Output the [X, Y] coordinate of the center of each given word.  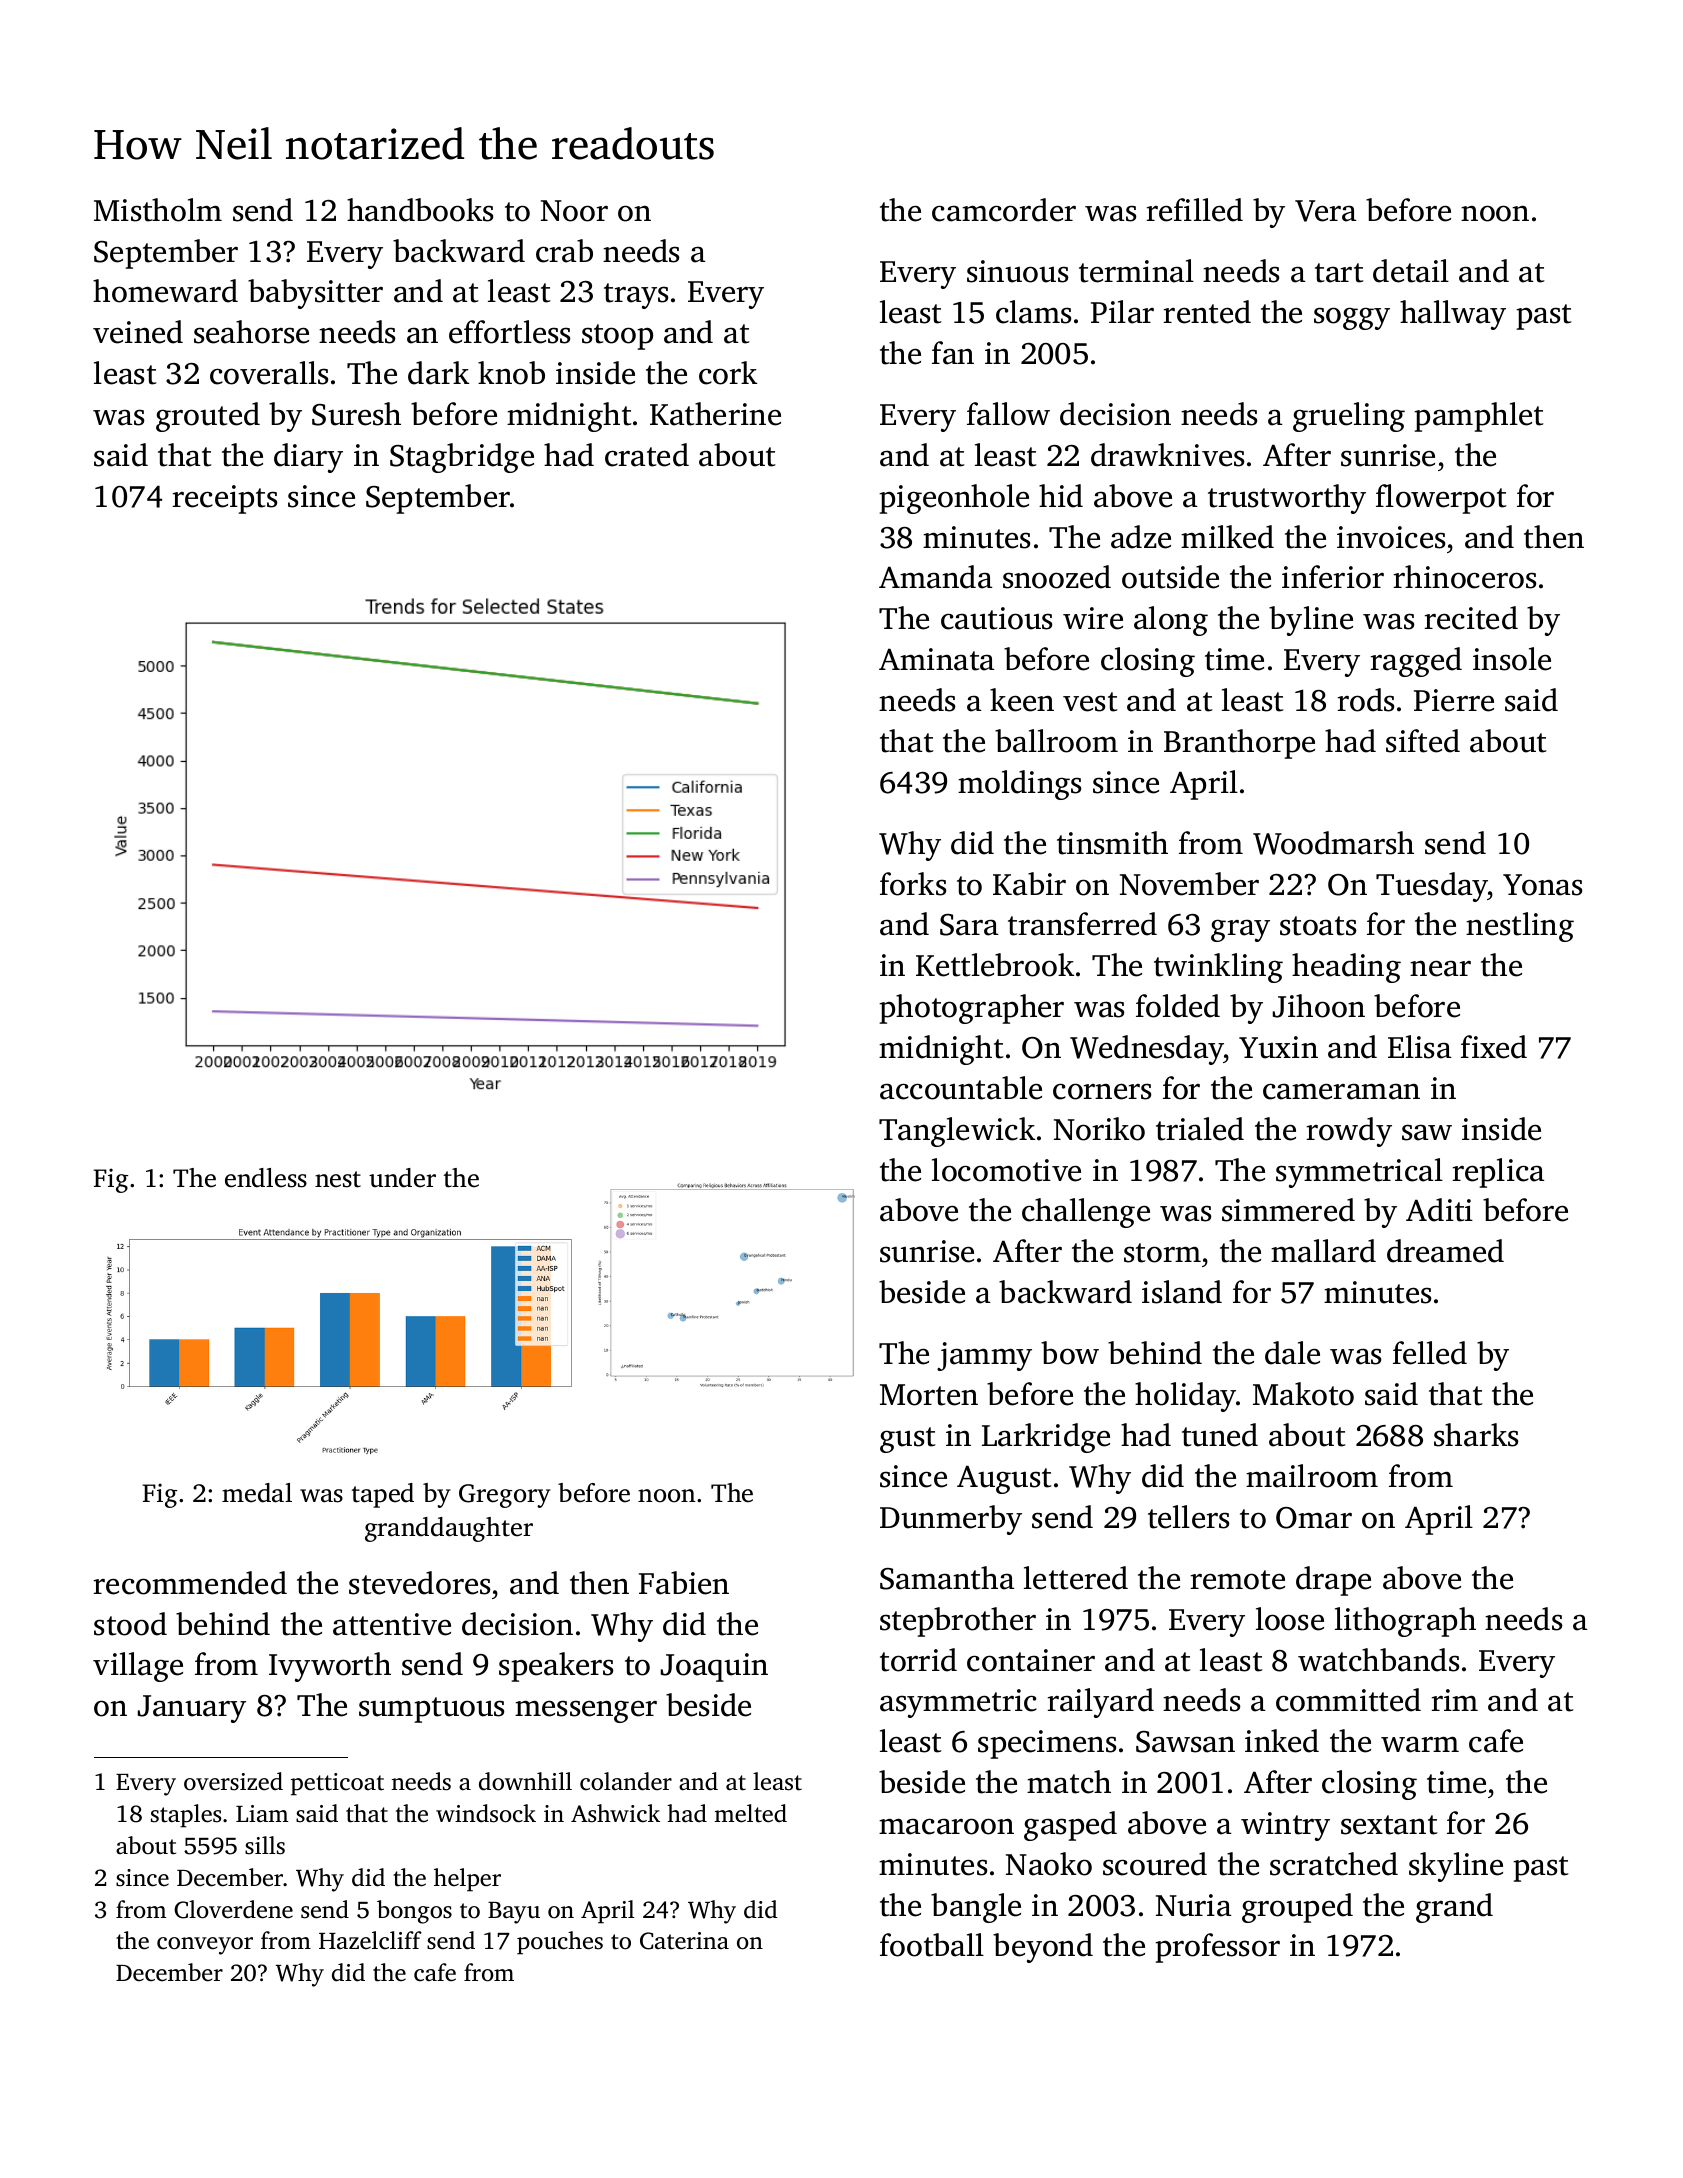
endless [266, 1178]
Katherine [715, 414]
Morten [929, 1395]
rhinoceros [1465, 577]
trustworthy [1287, 499]
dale [1292, 1353]
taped [383, 1495]
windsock [486, 1813]
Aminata [936, 659]
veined [138, 332]
